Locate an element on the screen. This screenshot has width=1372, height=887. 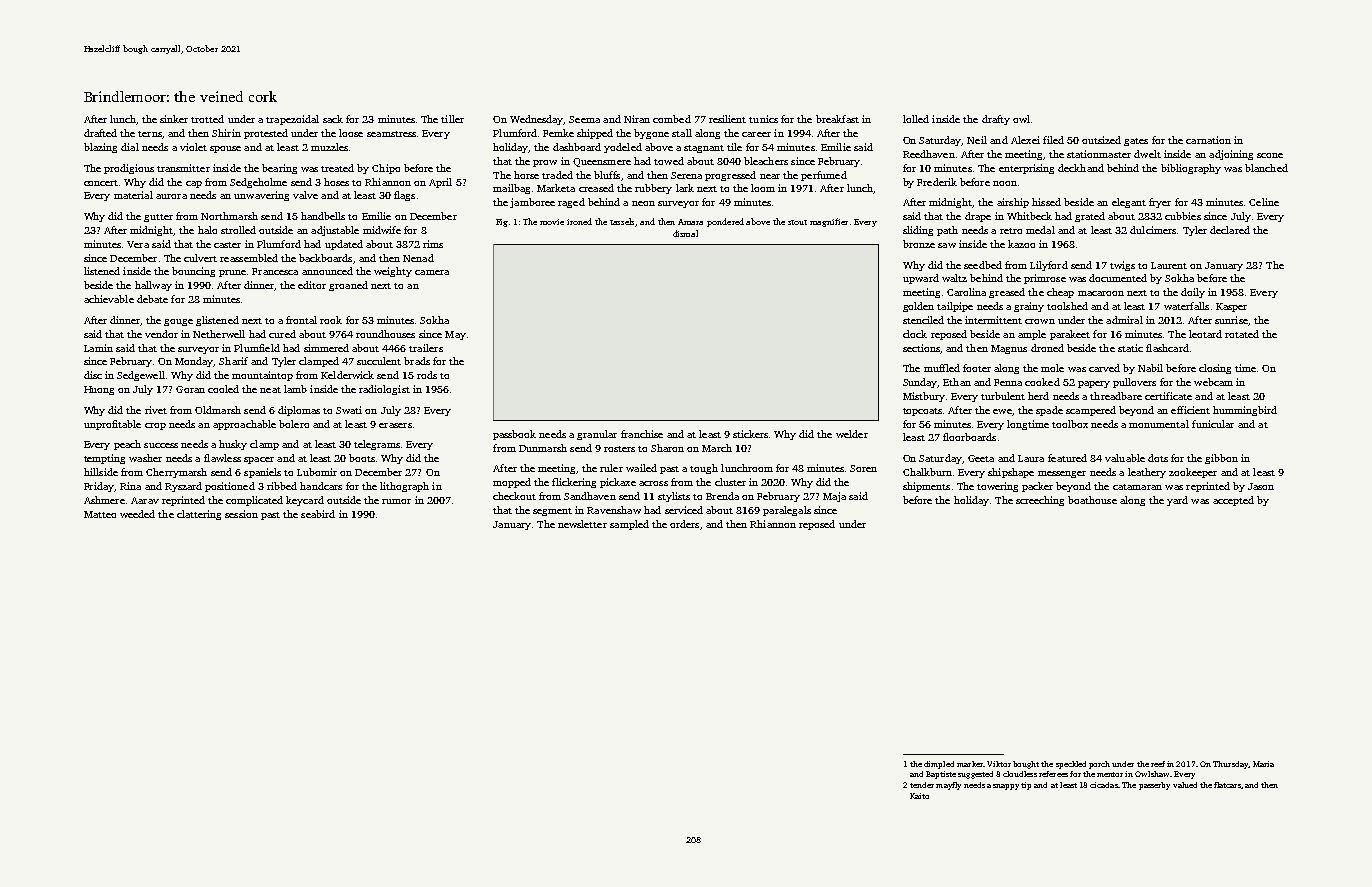
dimpled is located at coordinates (939, 765).
